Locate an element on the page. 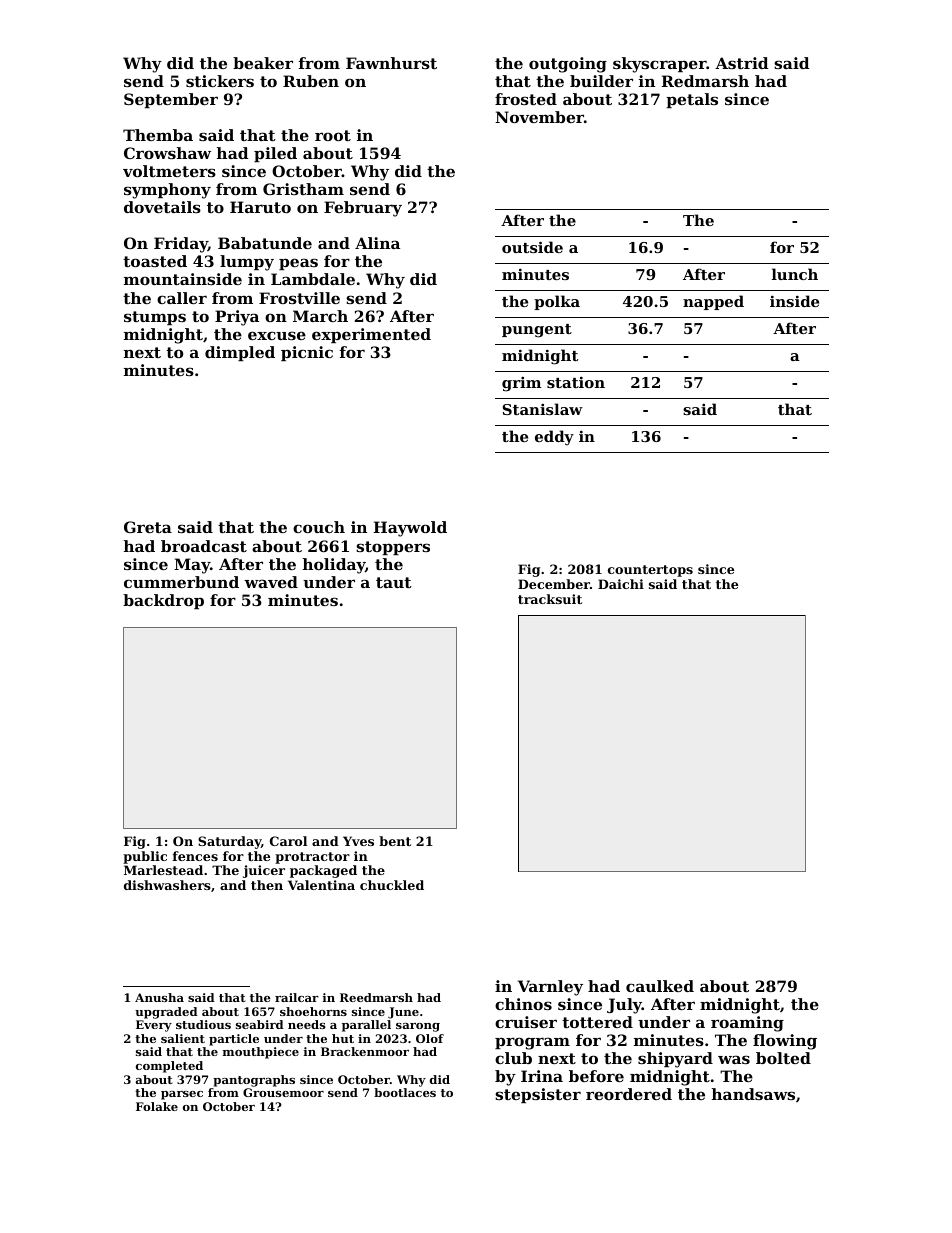 This page has height=1233, width=952. backdrop is located at coordinates (163, 601).
